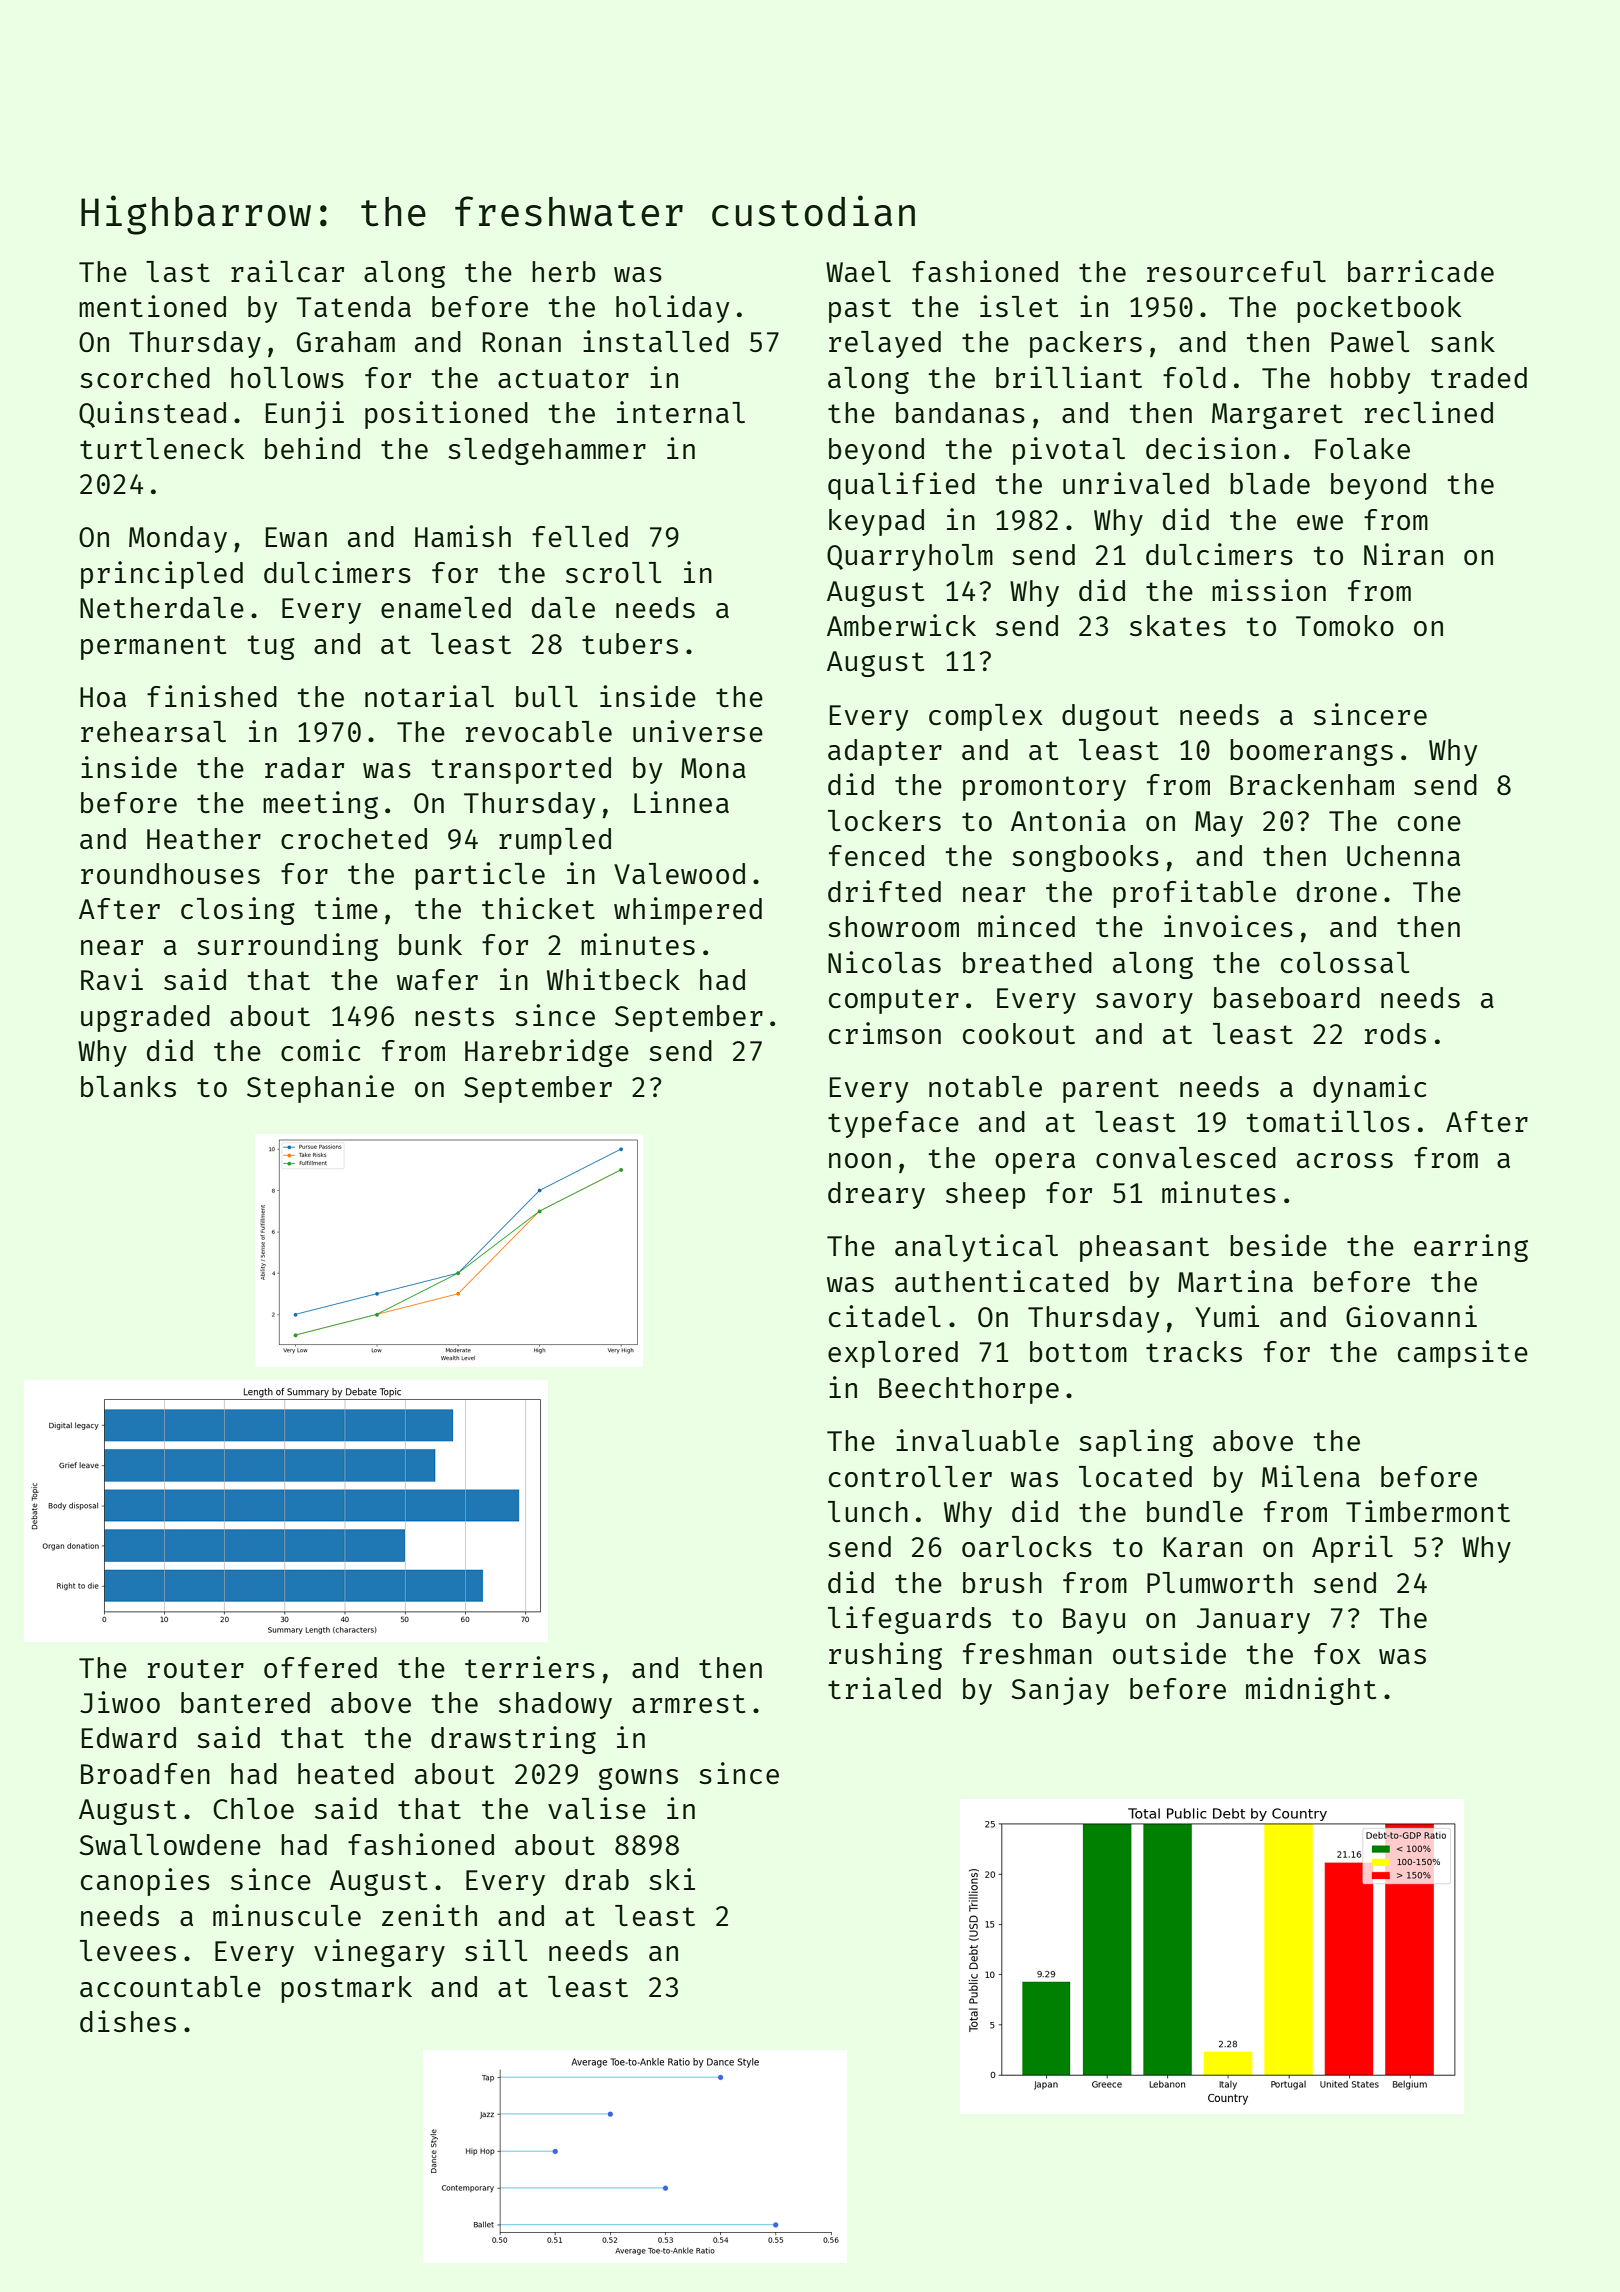  I want to click on crimson, so click(885, 1033).
